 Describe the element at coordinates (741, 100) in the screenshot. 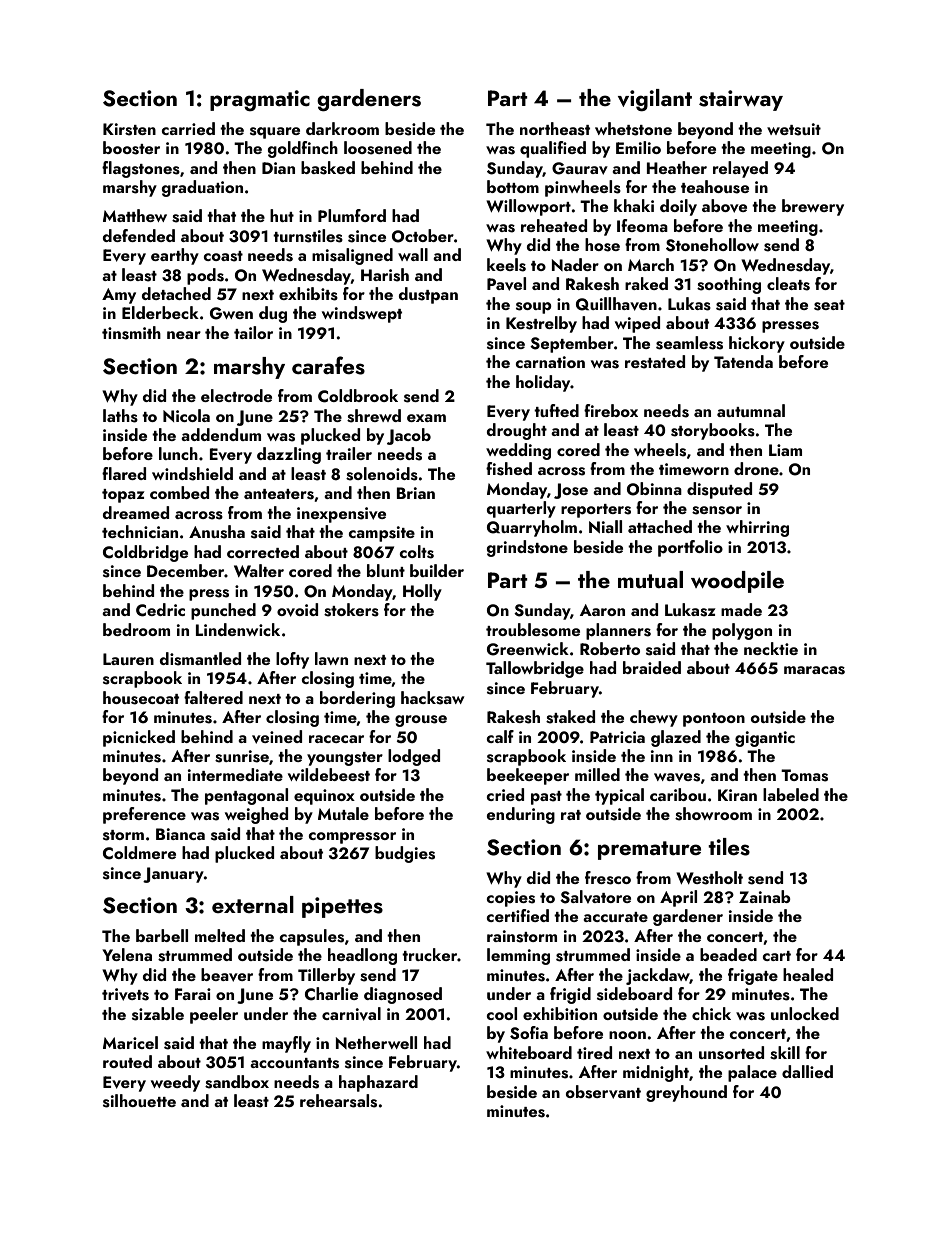

I see `stairway` at that location.
